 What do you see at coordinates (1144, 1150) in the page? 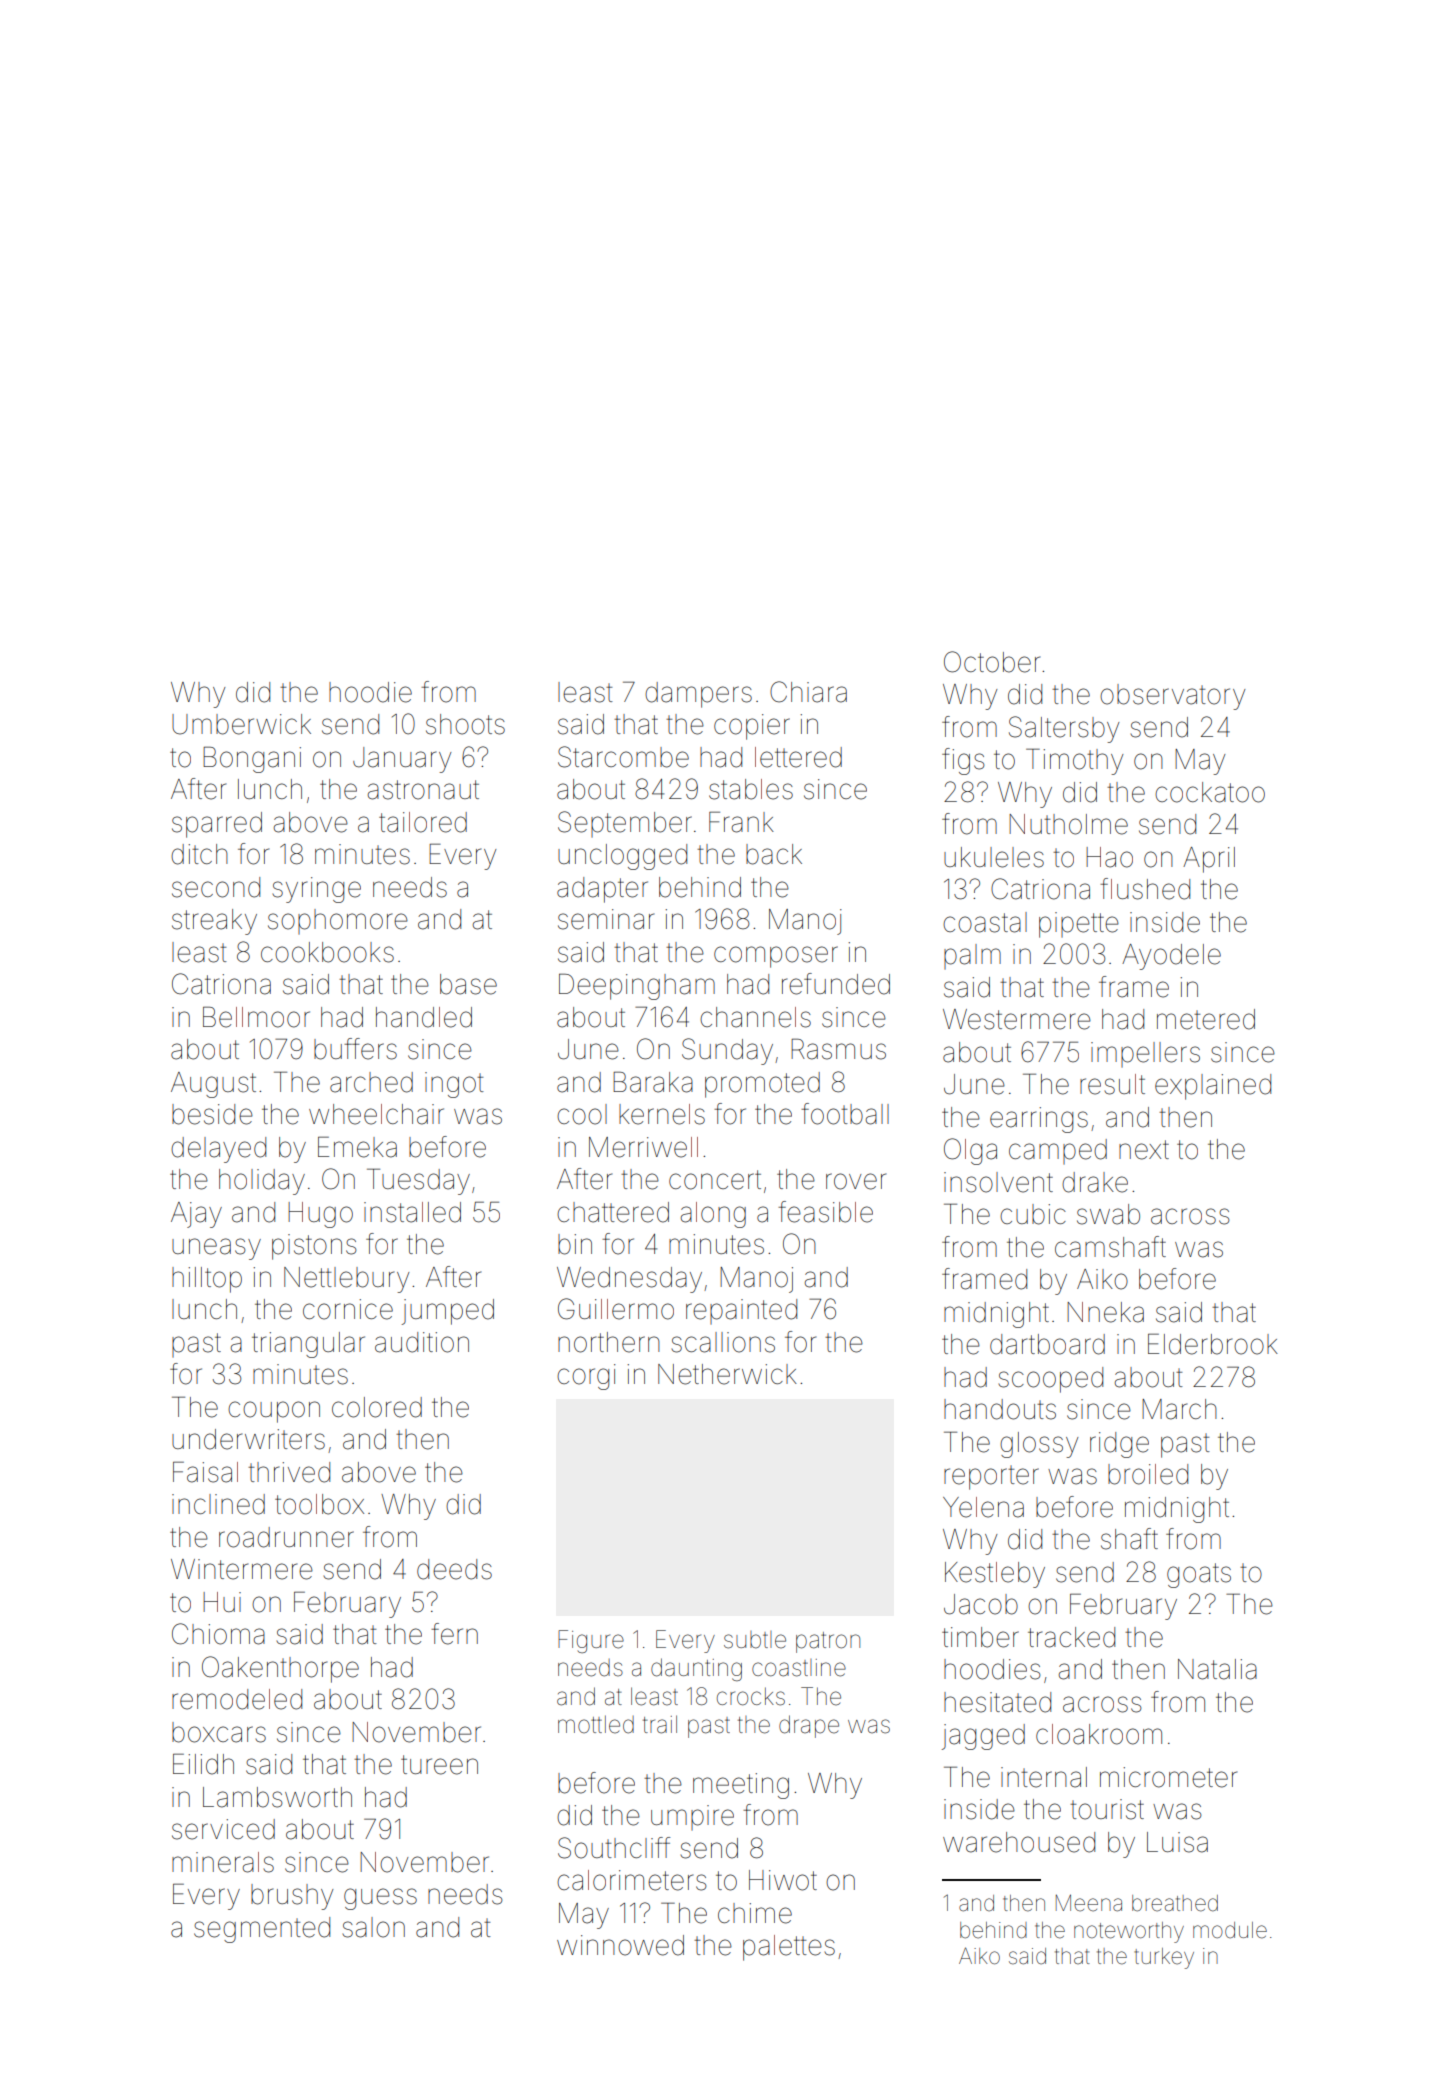
I see `next` at bounding box center [1144, 1150].
